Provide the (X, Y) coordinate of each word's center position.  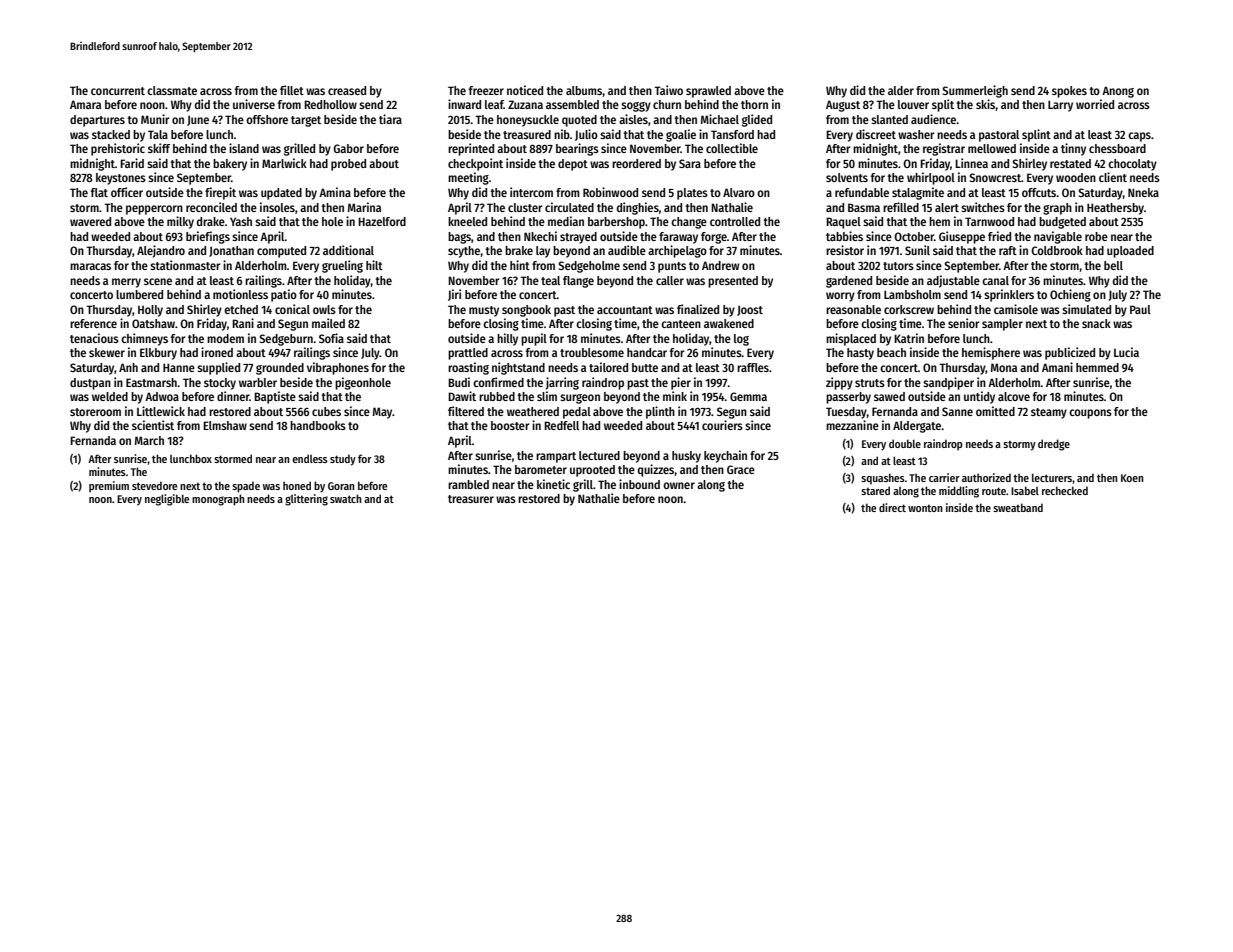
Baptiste (275, 397)
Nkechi (540, 236)
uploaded (1130, 252)
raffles (753, 367)
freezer (486, 90)
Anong (1118, 92)
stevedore (155, 485)
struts (870, 383)
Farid (132, 163)
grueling (342, 266)
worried (1095, 104)
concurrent (118, 91)
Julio (586, 135)
